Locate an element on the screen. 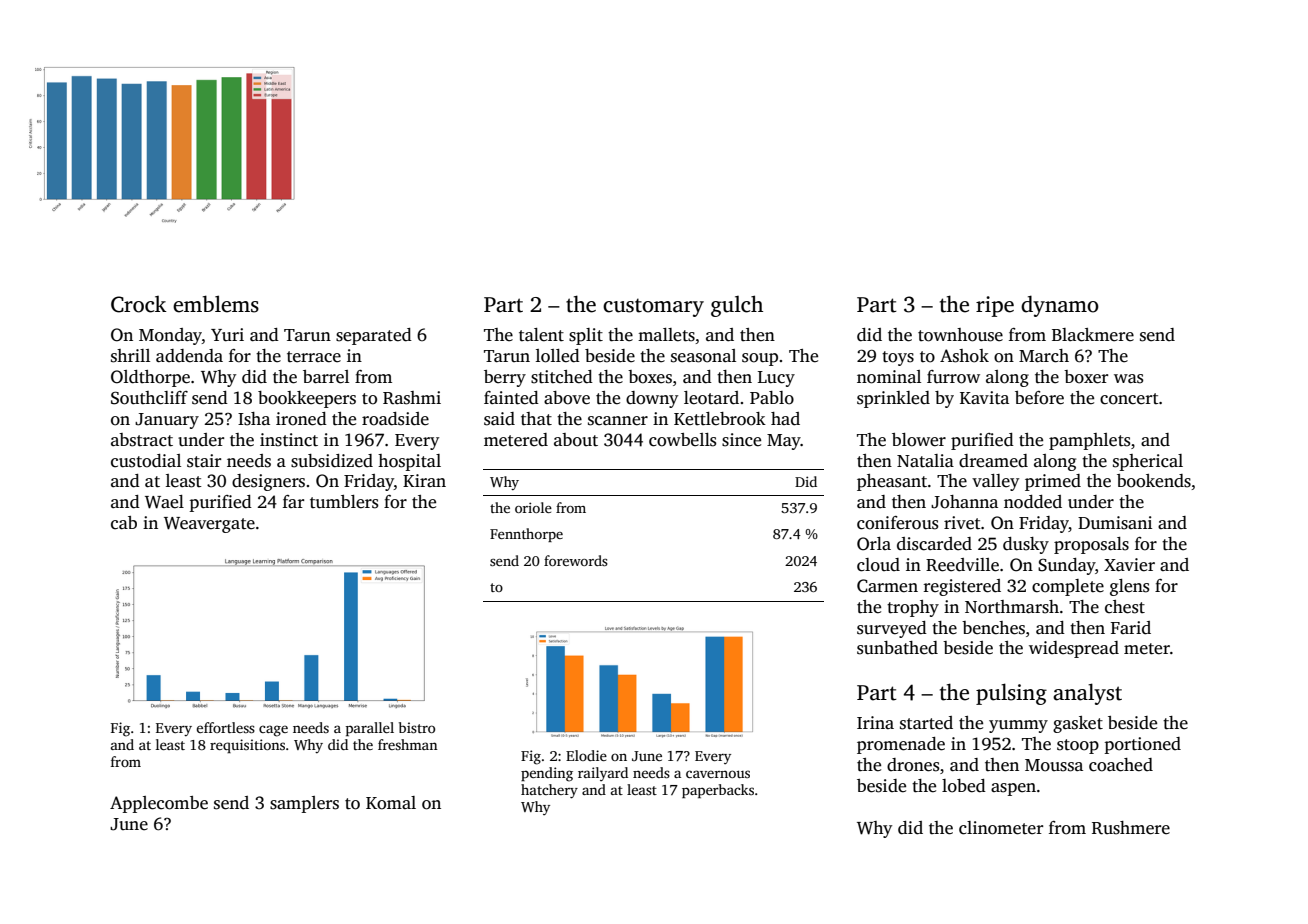  Rushmere is located at coordinates (1131, 828).
